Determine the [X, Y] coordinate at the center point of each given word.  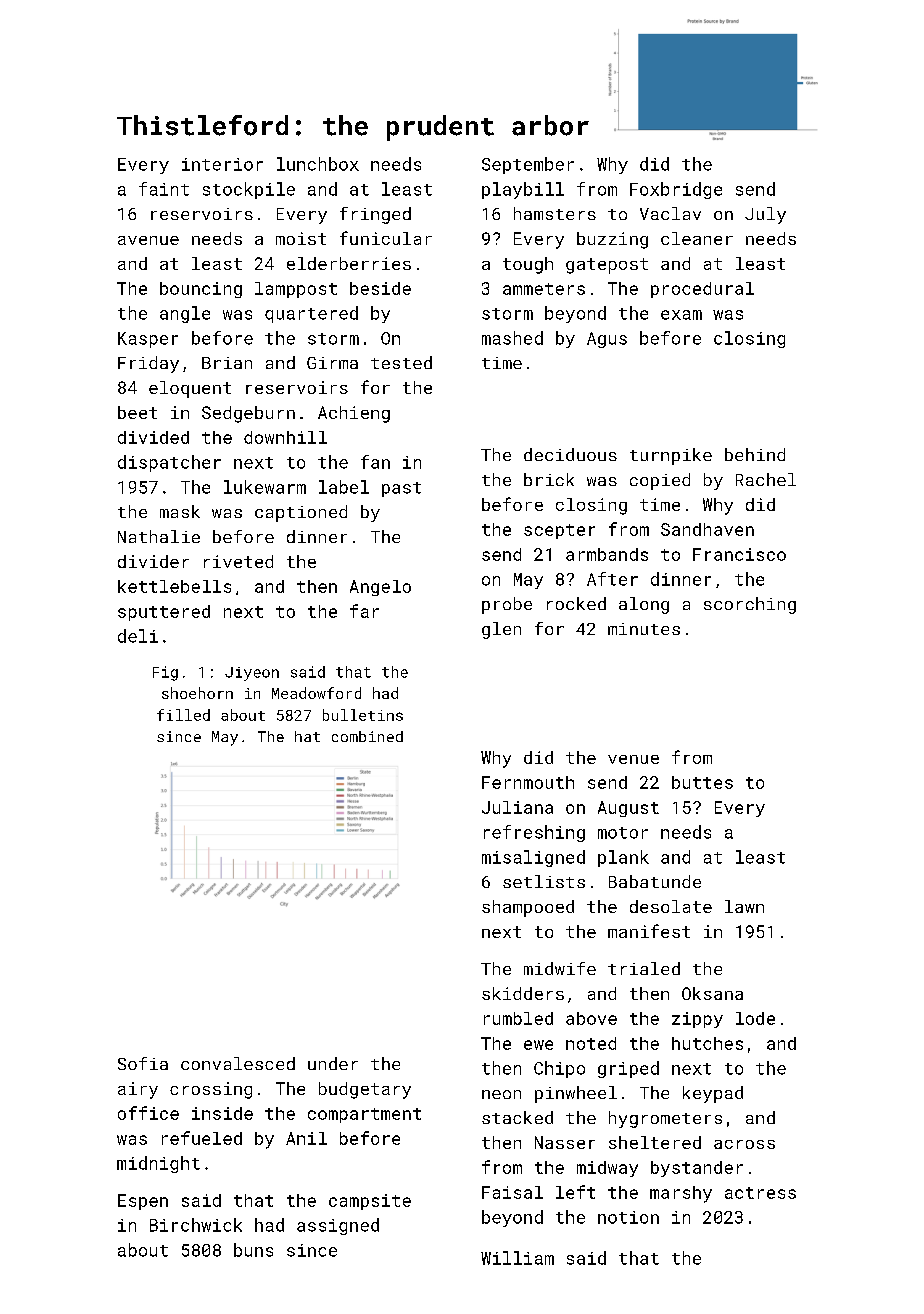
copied [660, 481]
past [401, 489]
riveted [238, 561]
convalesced [238, 1063]
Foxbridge [676, 190]
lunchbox [318, 164]
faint [164, 189]
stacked [517, 1117]
